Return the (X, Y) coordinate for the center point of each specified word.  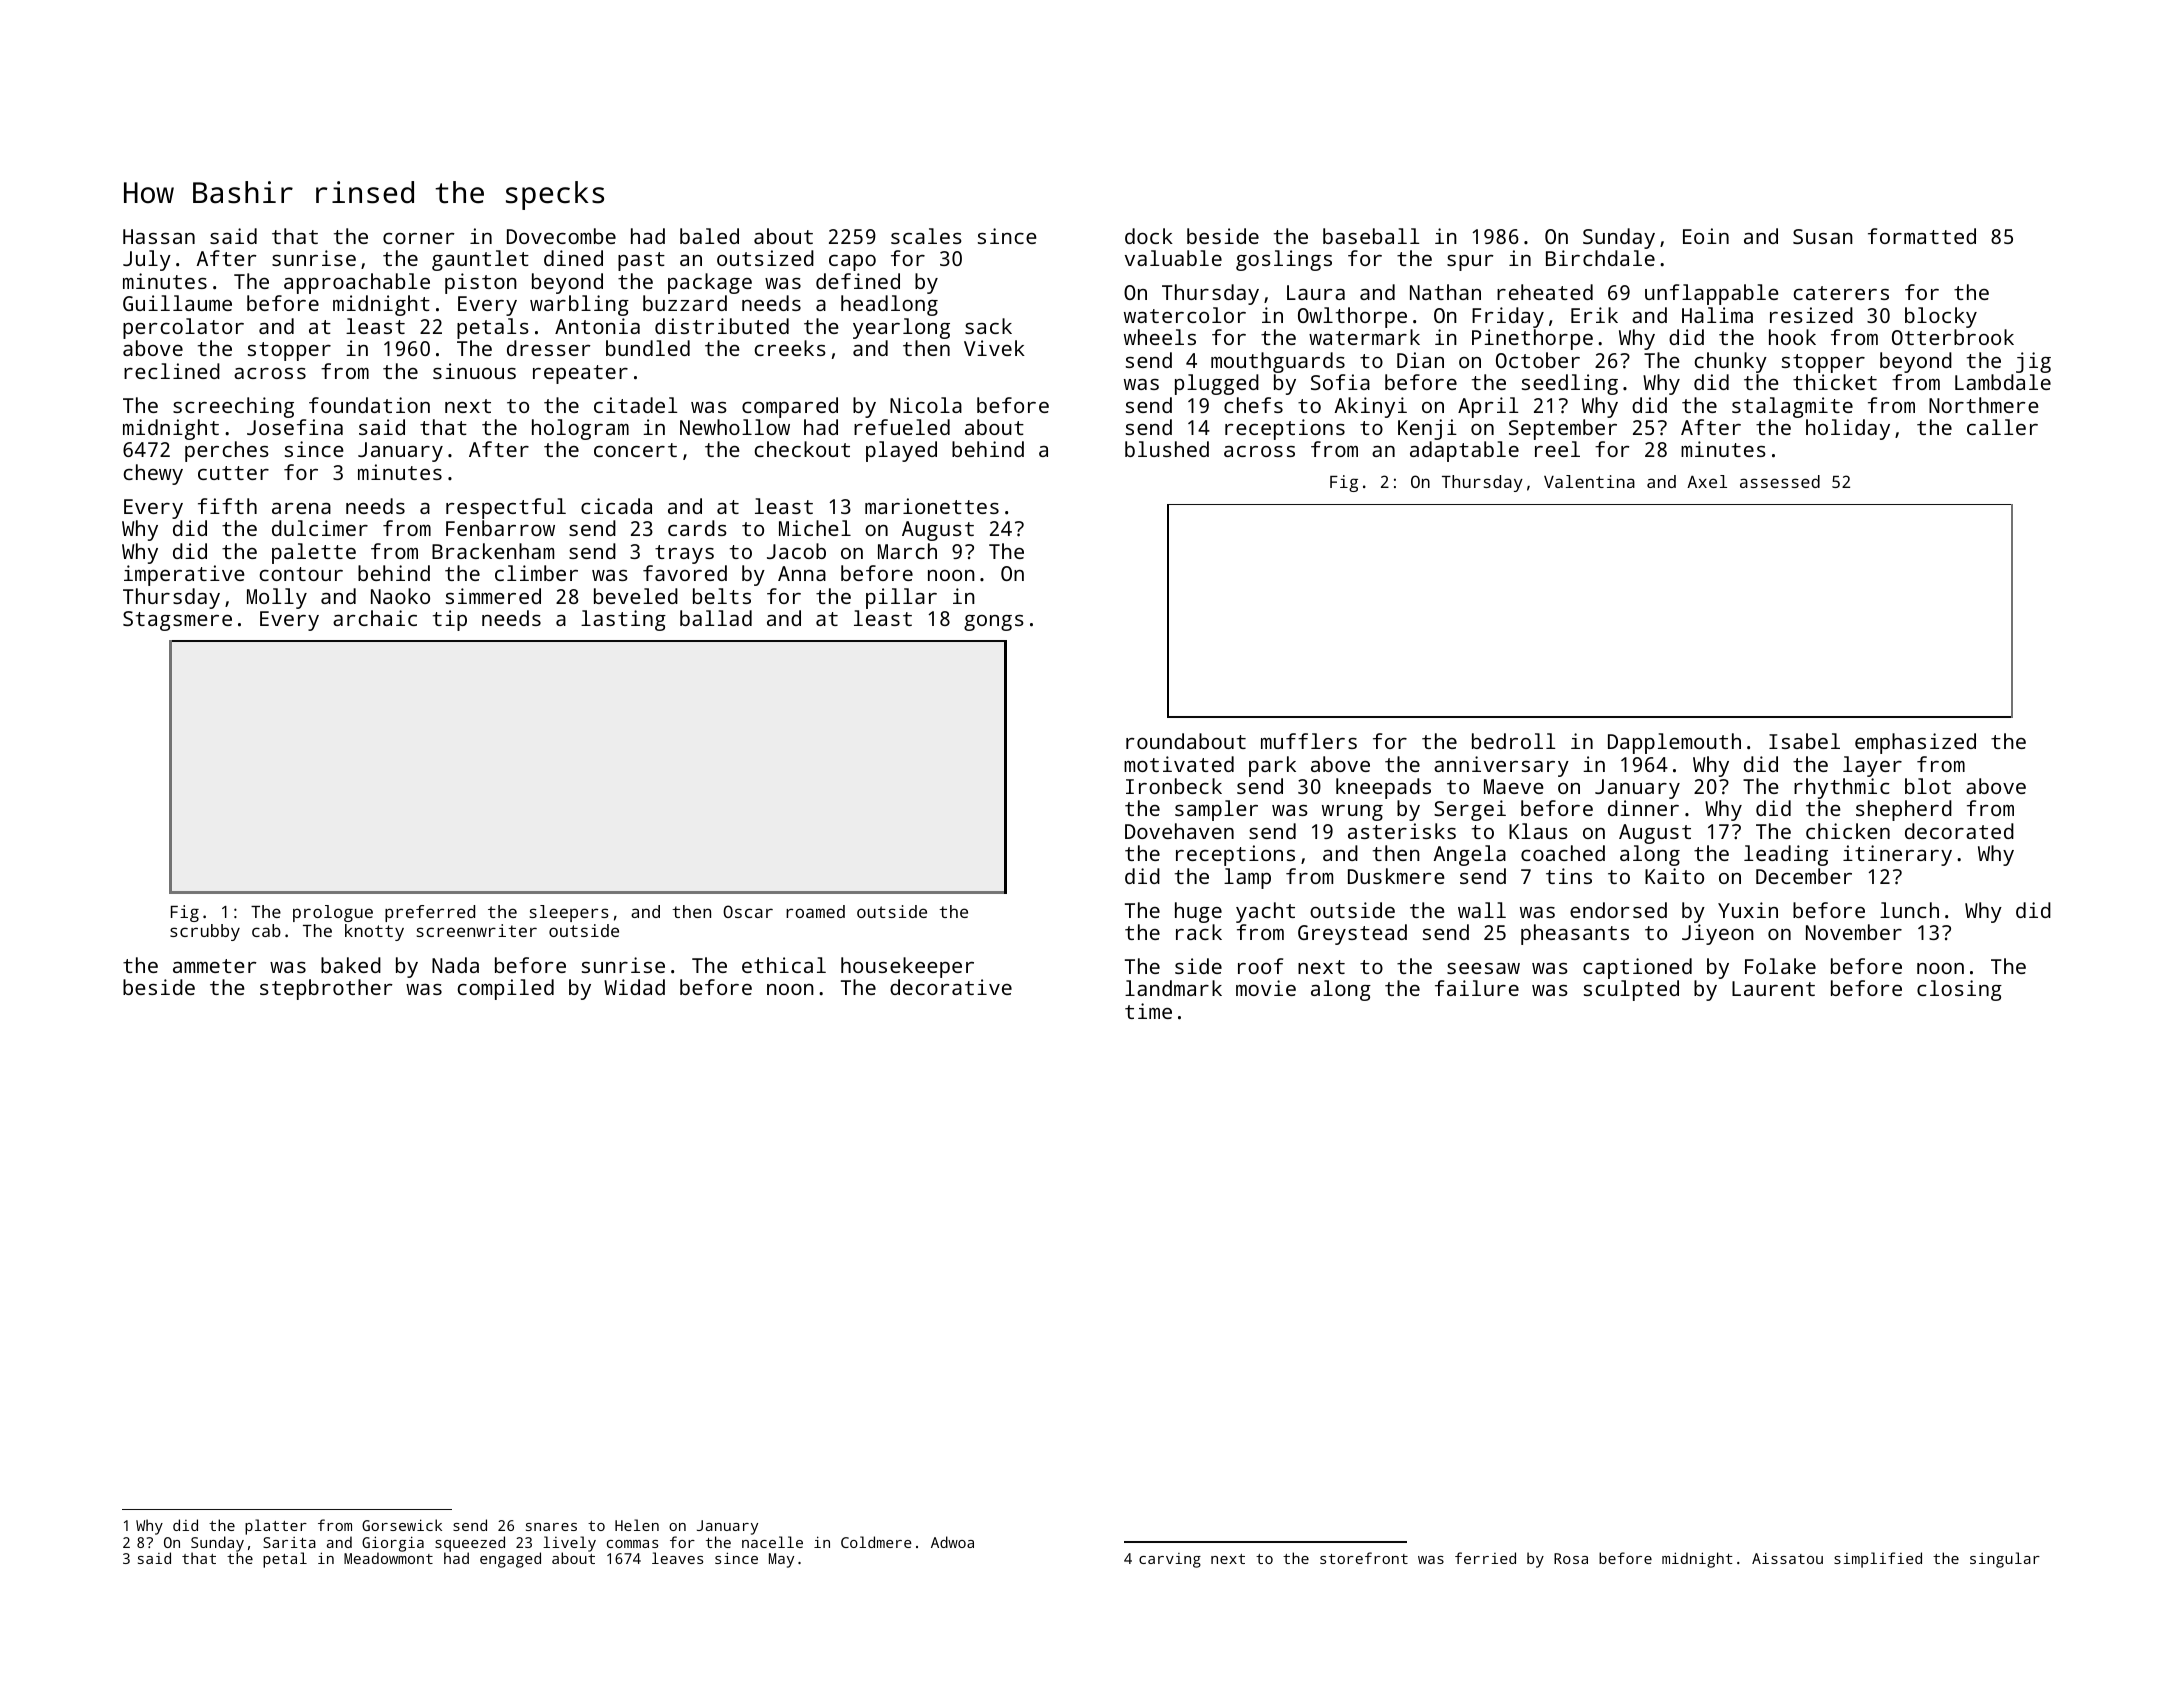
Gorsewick (402, 1525)
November (1854, 932)
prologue (333, 913)
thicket (1835, 382)
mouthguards (1278, 362)
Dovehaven (1179, 831)
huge (1198, 912)
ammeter (215, 966)
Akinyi (1371, 407)
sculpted (1631, 990)
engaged (510, 1560)
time (1148, 1011)
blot (1928, 786)
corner (419, 238)
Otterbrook (1953, 337)
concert (635, 450)
